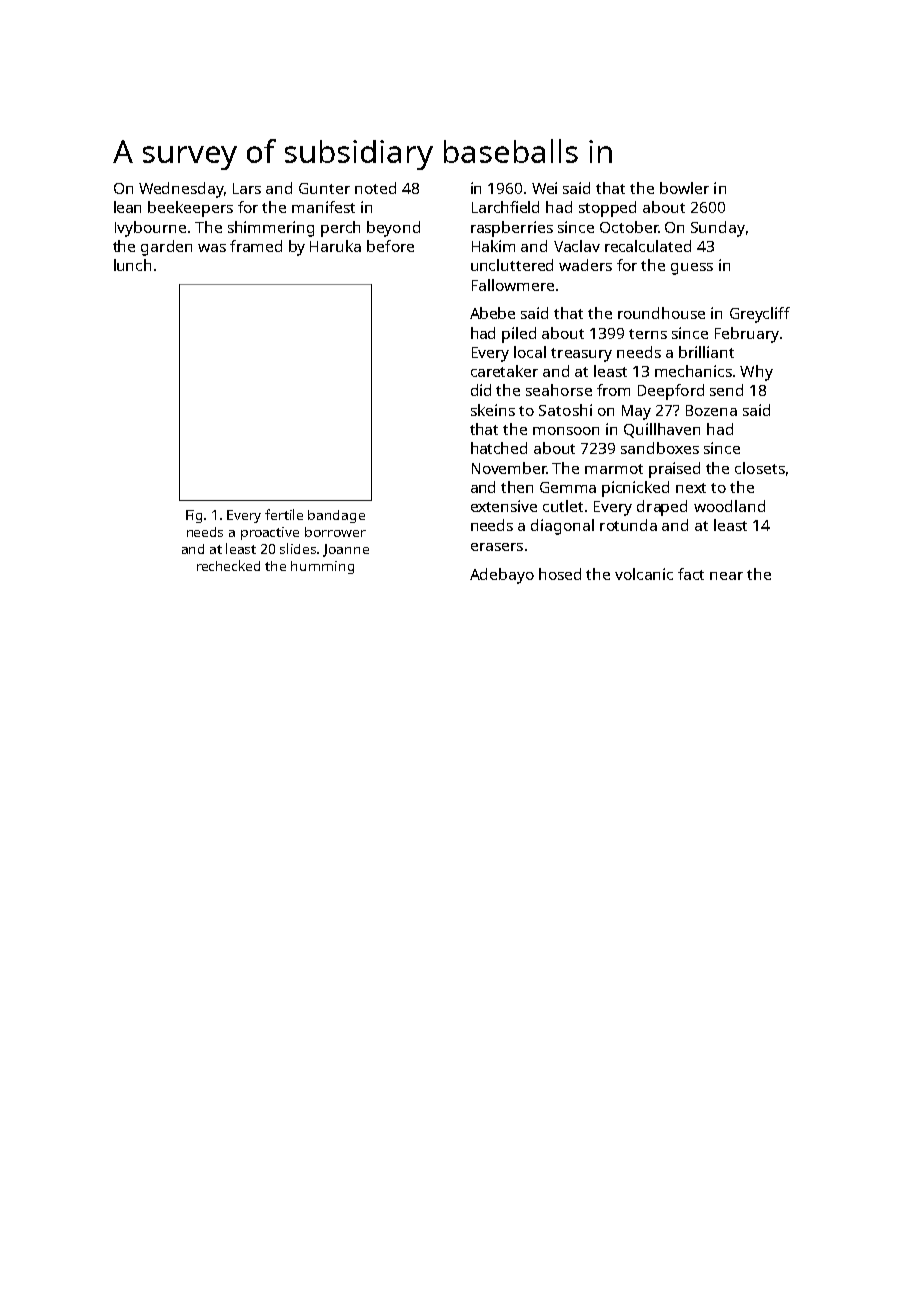  Describe the element at coordinates (607, 209) in the document. I see `stopped` at that location.
